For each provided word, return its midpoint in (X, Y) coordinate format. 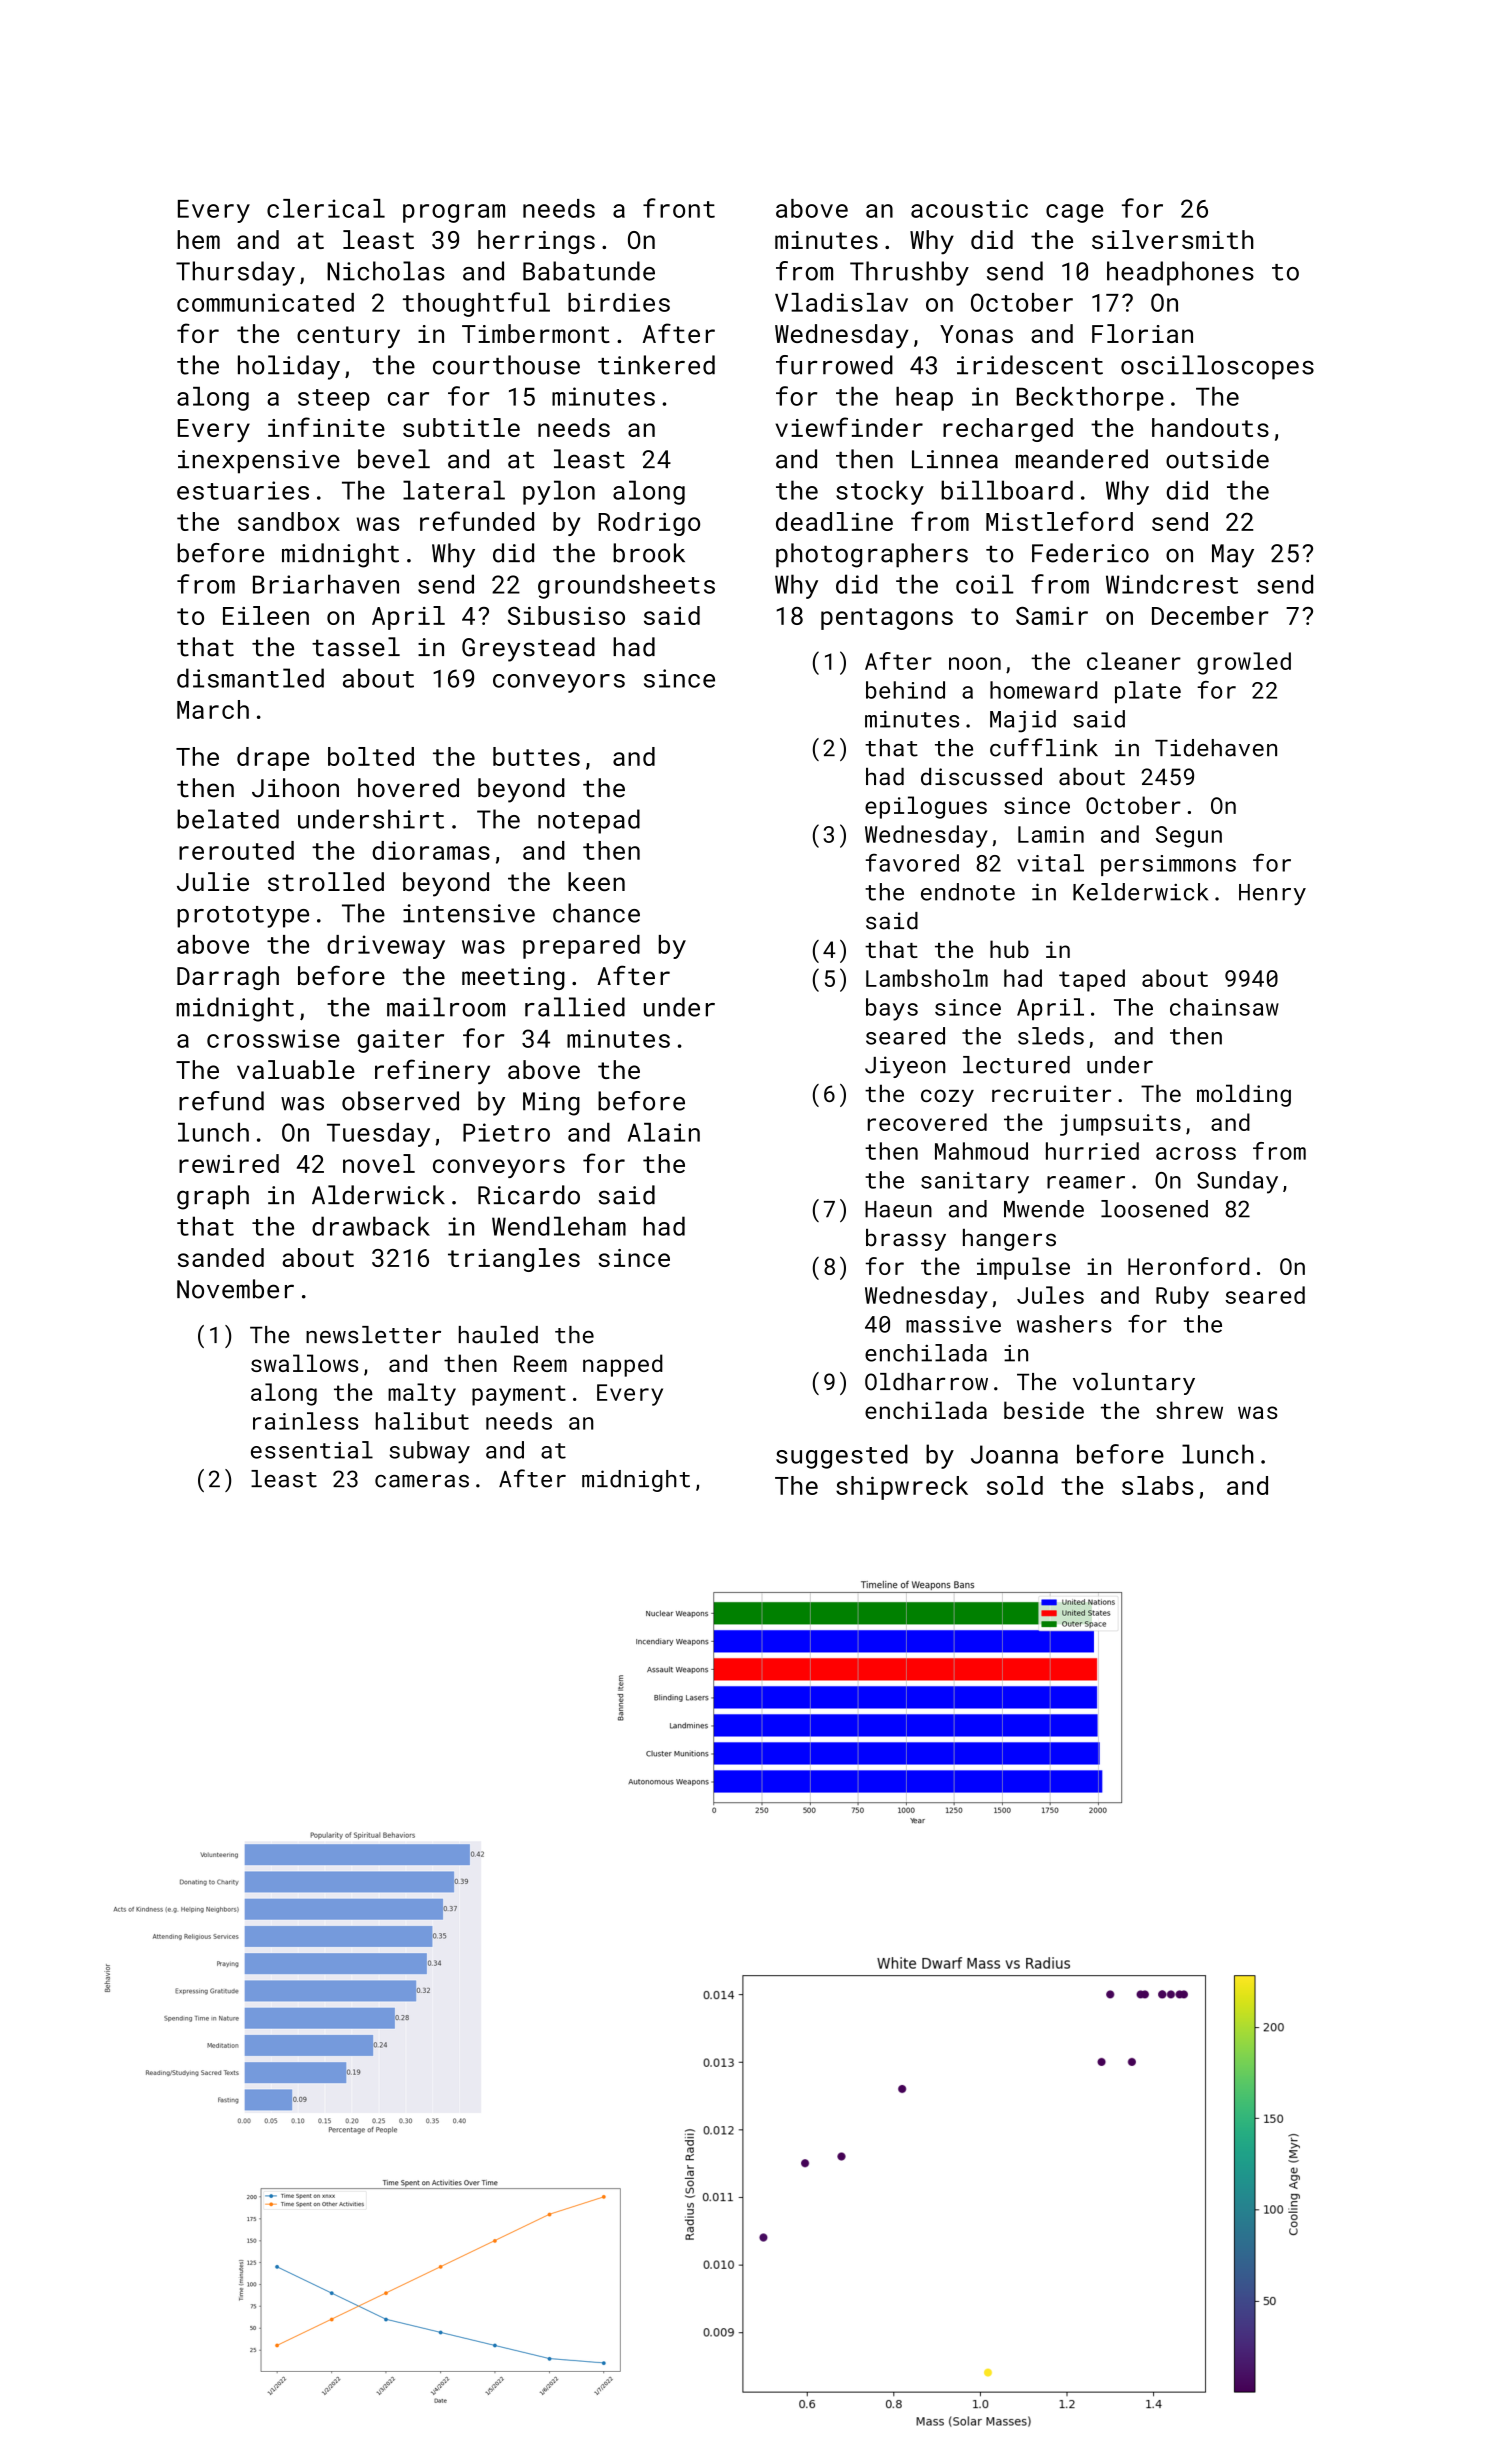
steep (334, 400)
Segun (1189, 837)
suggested (842, 1456)
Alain (664, 1132)
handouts (1210, 427)
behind (905, 690)
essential (312, 1450)
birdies (619, 302)
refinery (432, 1072)
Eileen (266, 615)
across (1196, 1153)
